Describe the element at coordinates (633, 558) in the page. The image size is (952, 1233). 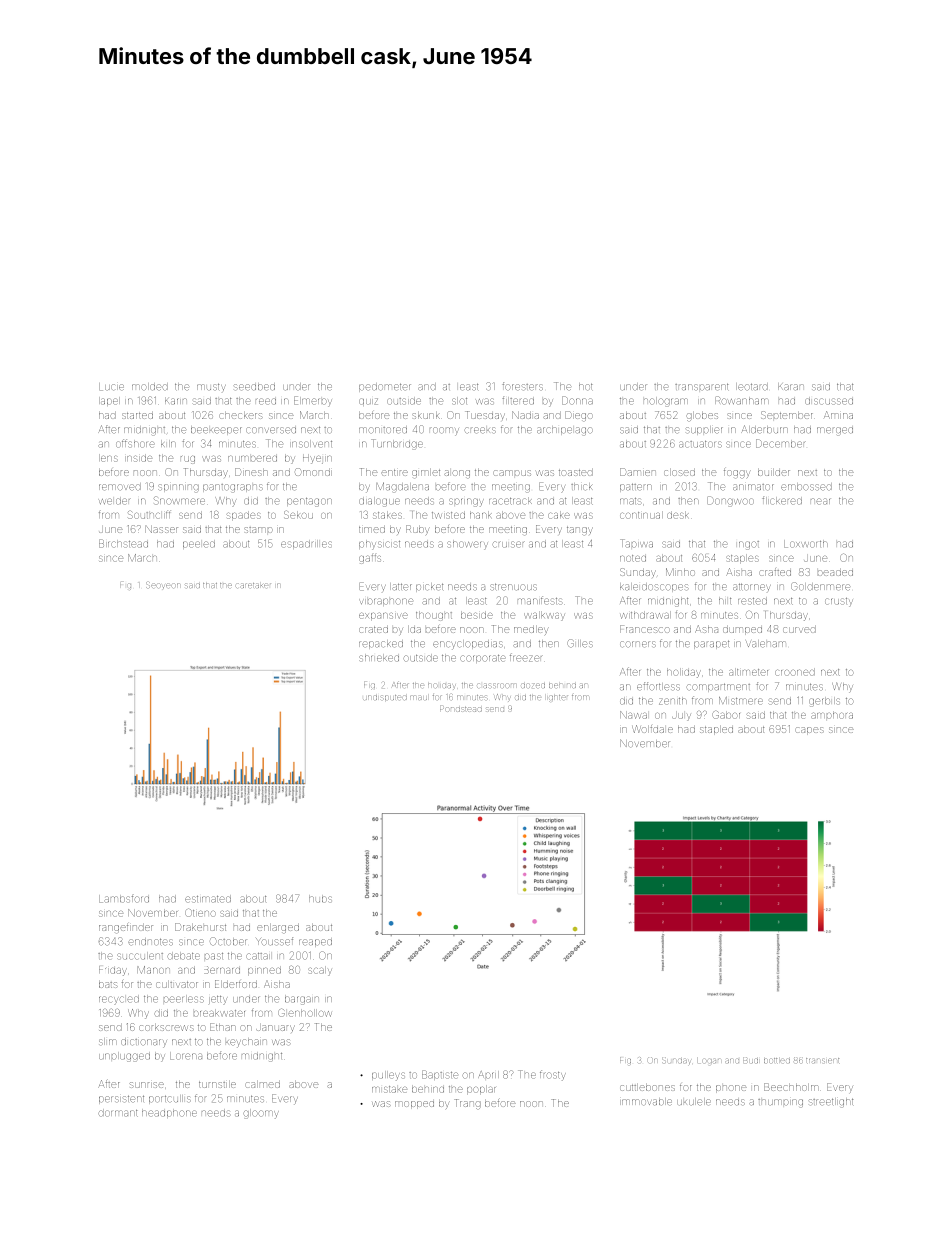
I see `noted` at that location.
